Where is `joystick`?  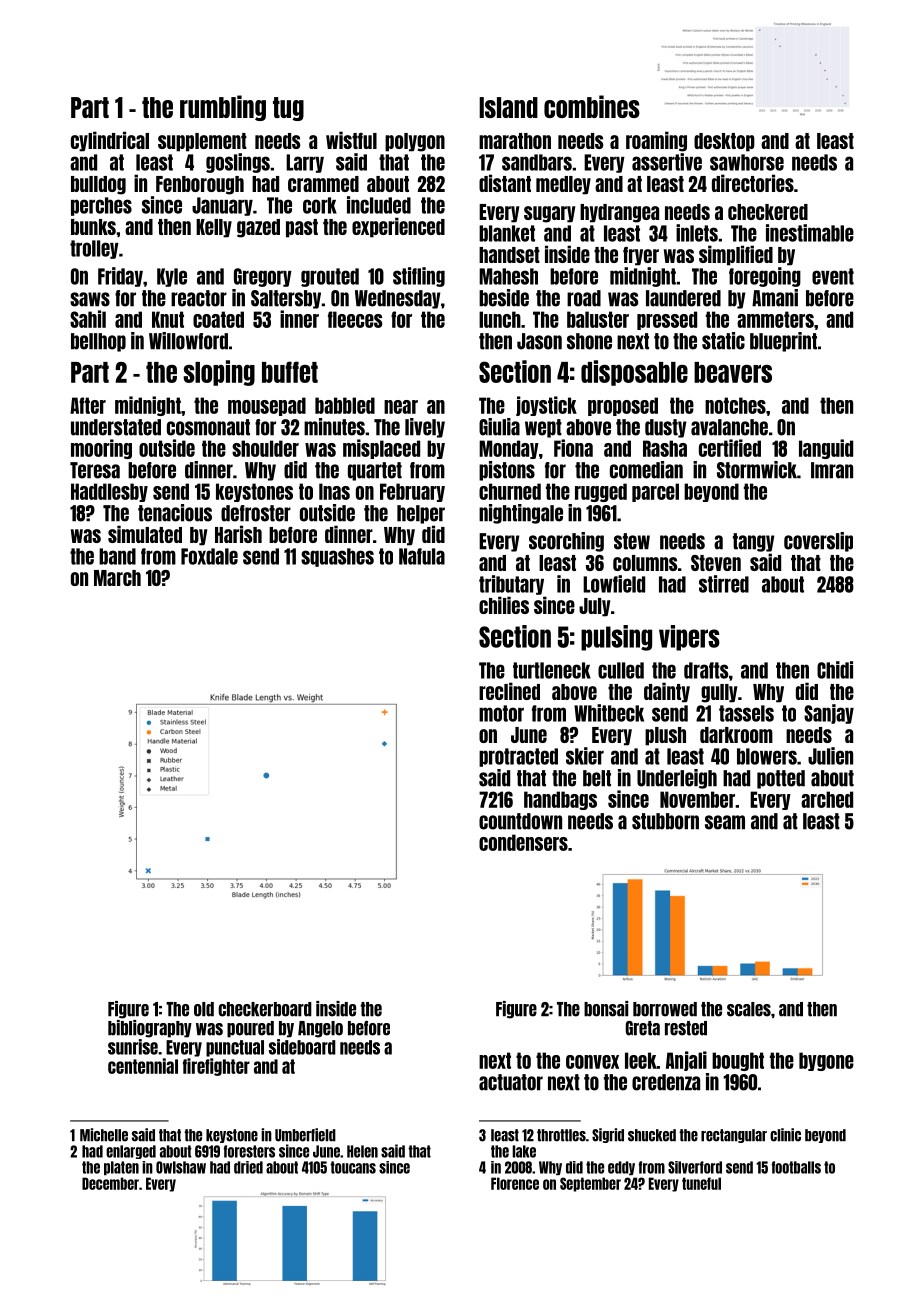
joystick is located at coordinates (546, 406).
